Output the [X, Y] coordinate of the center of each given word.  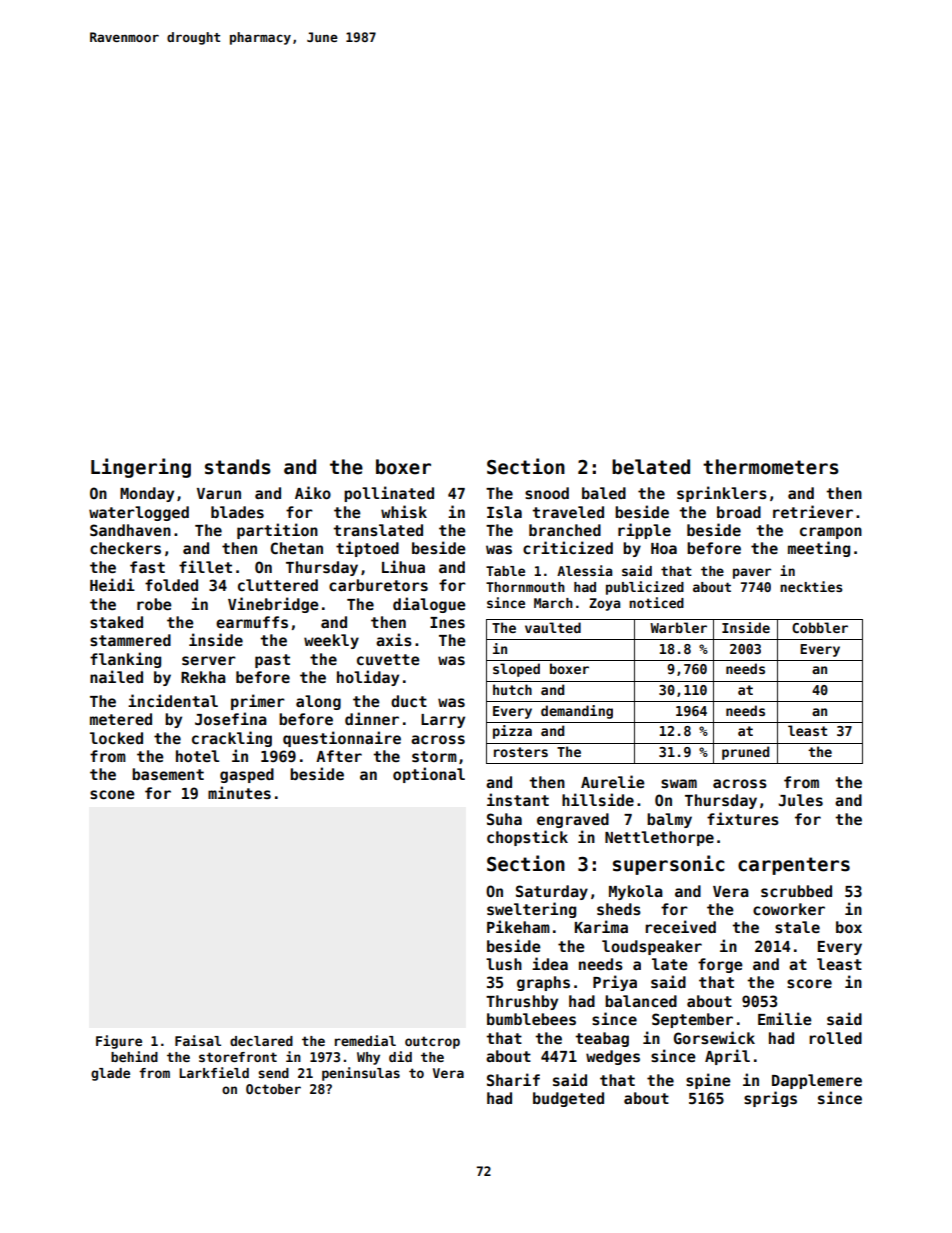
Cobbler [820, 627]
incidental [173, 700]
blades [237, 512]
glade [110, 1074]
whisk [404, 511]
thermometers [771, 467]
